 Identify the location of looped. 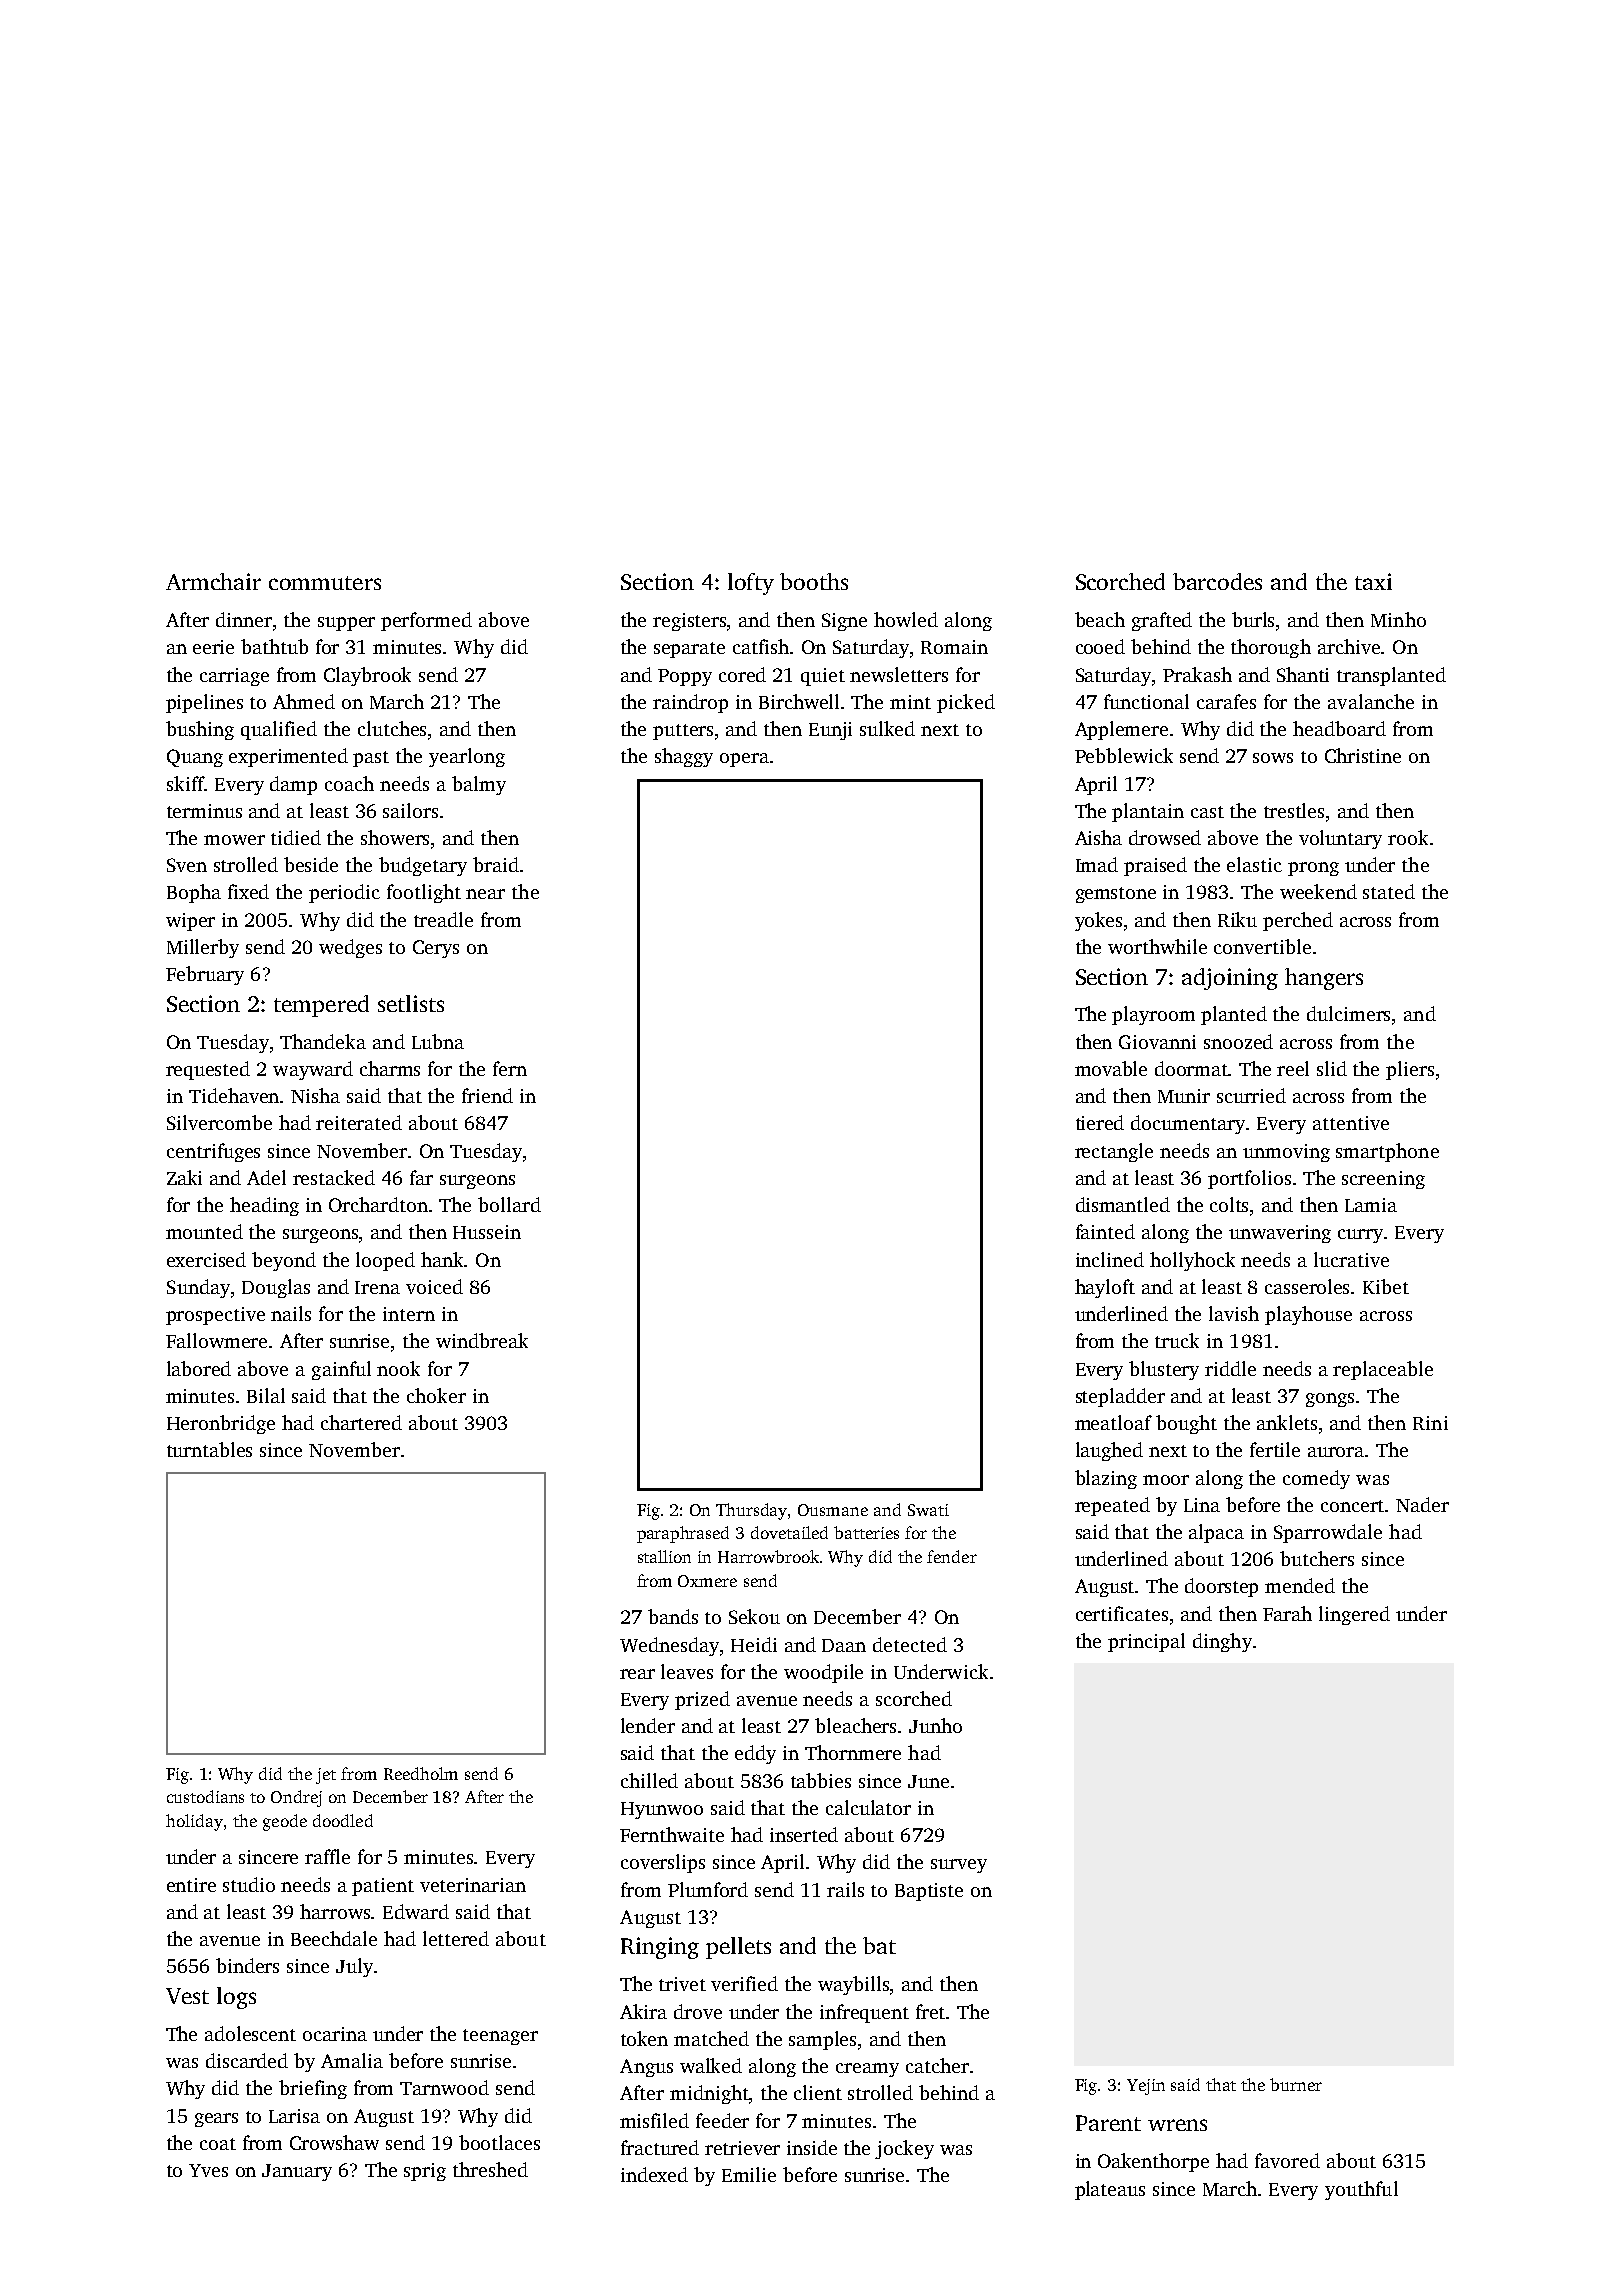
(385, 1261).
